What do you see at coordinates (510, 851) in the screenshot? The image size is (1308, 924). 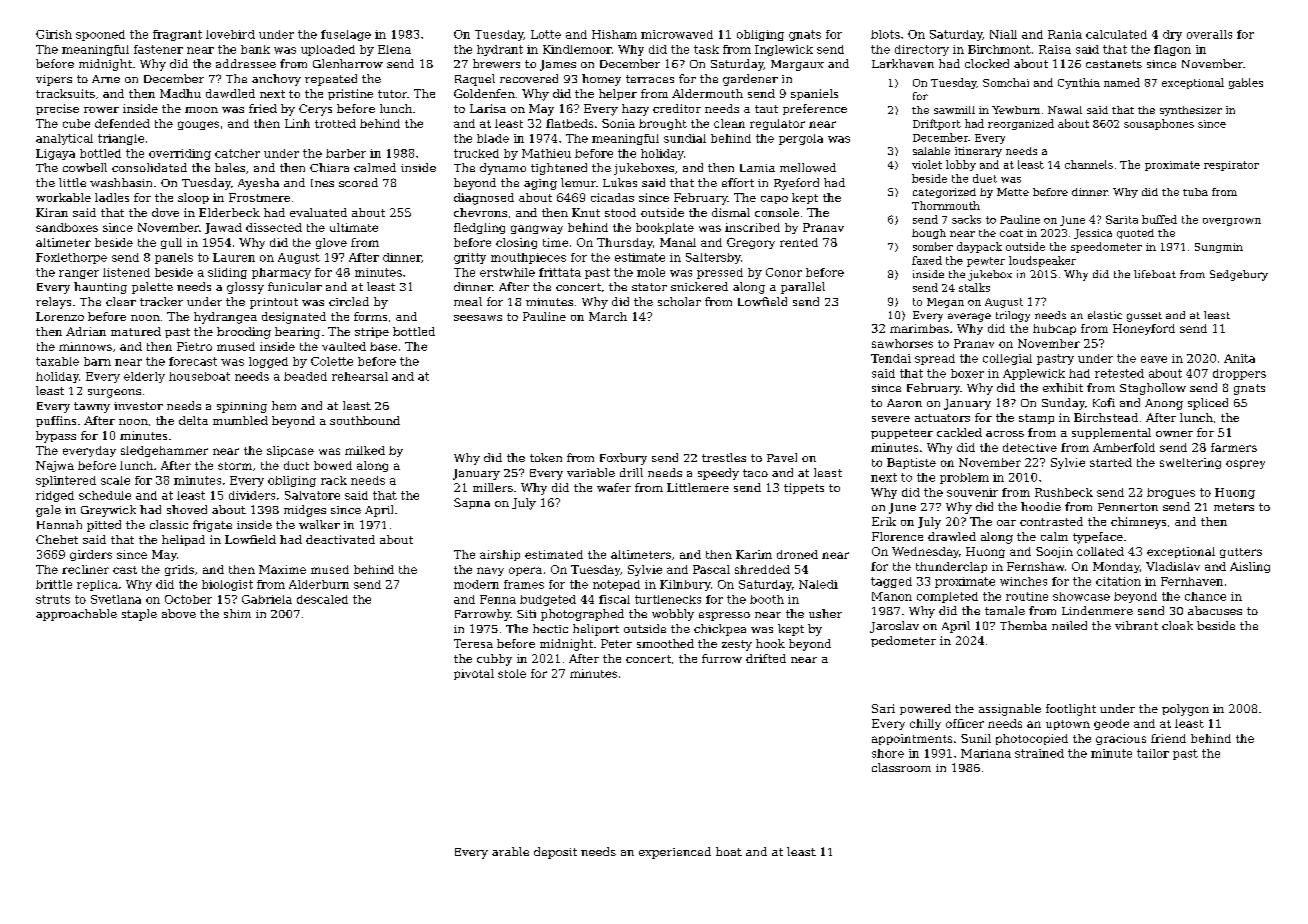 I see `arable` at bounding box center [510, 851].
